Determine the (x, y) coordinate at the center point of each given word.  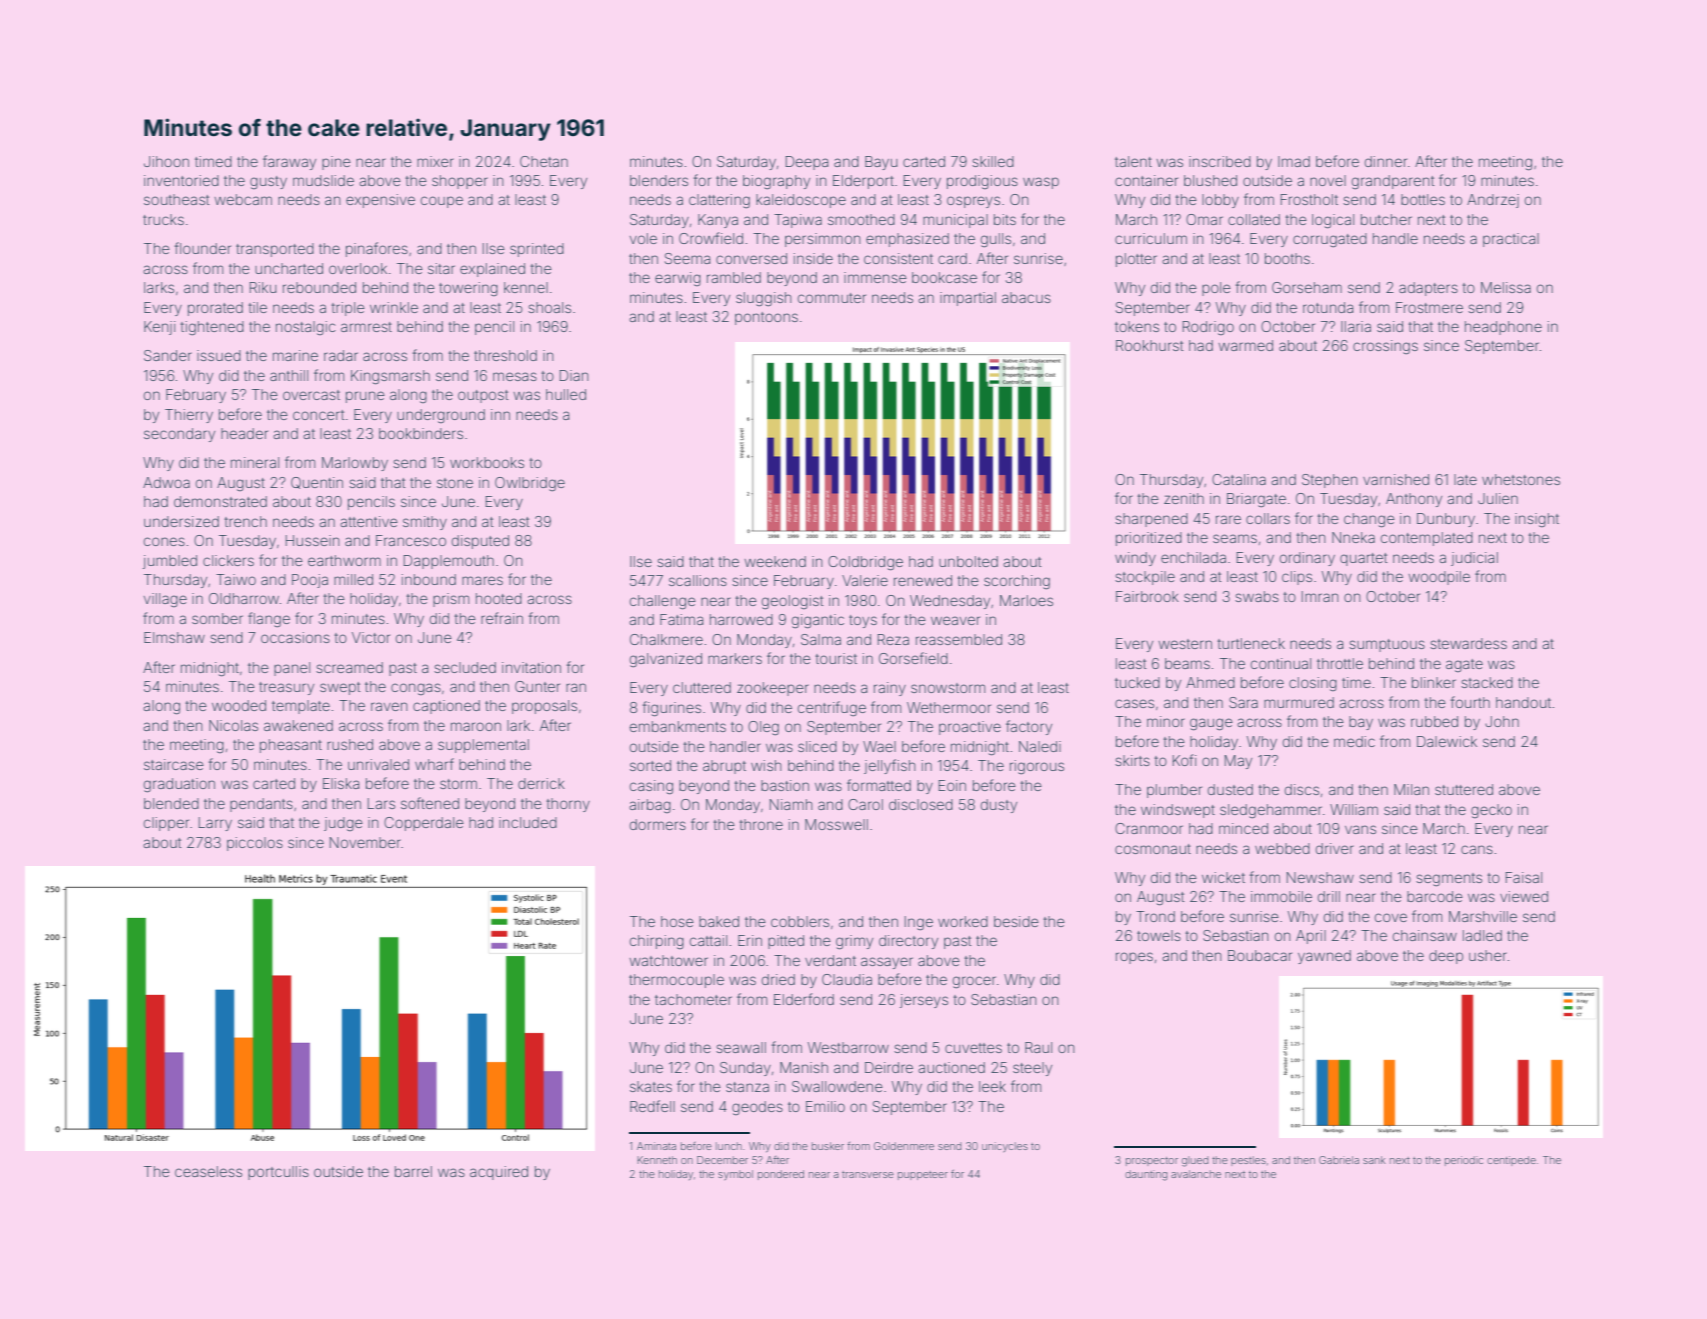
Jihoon (166, 161)
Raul (1038, 1047)
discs (1302, 789)
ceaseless (208, 1171)
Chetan (544, 161)
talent (1133, 161)
